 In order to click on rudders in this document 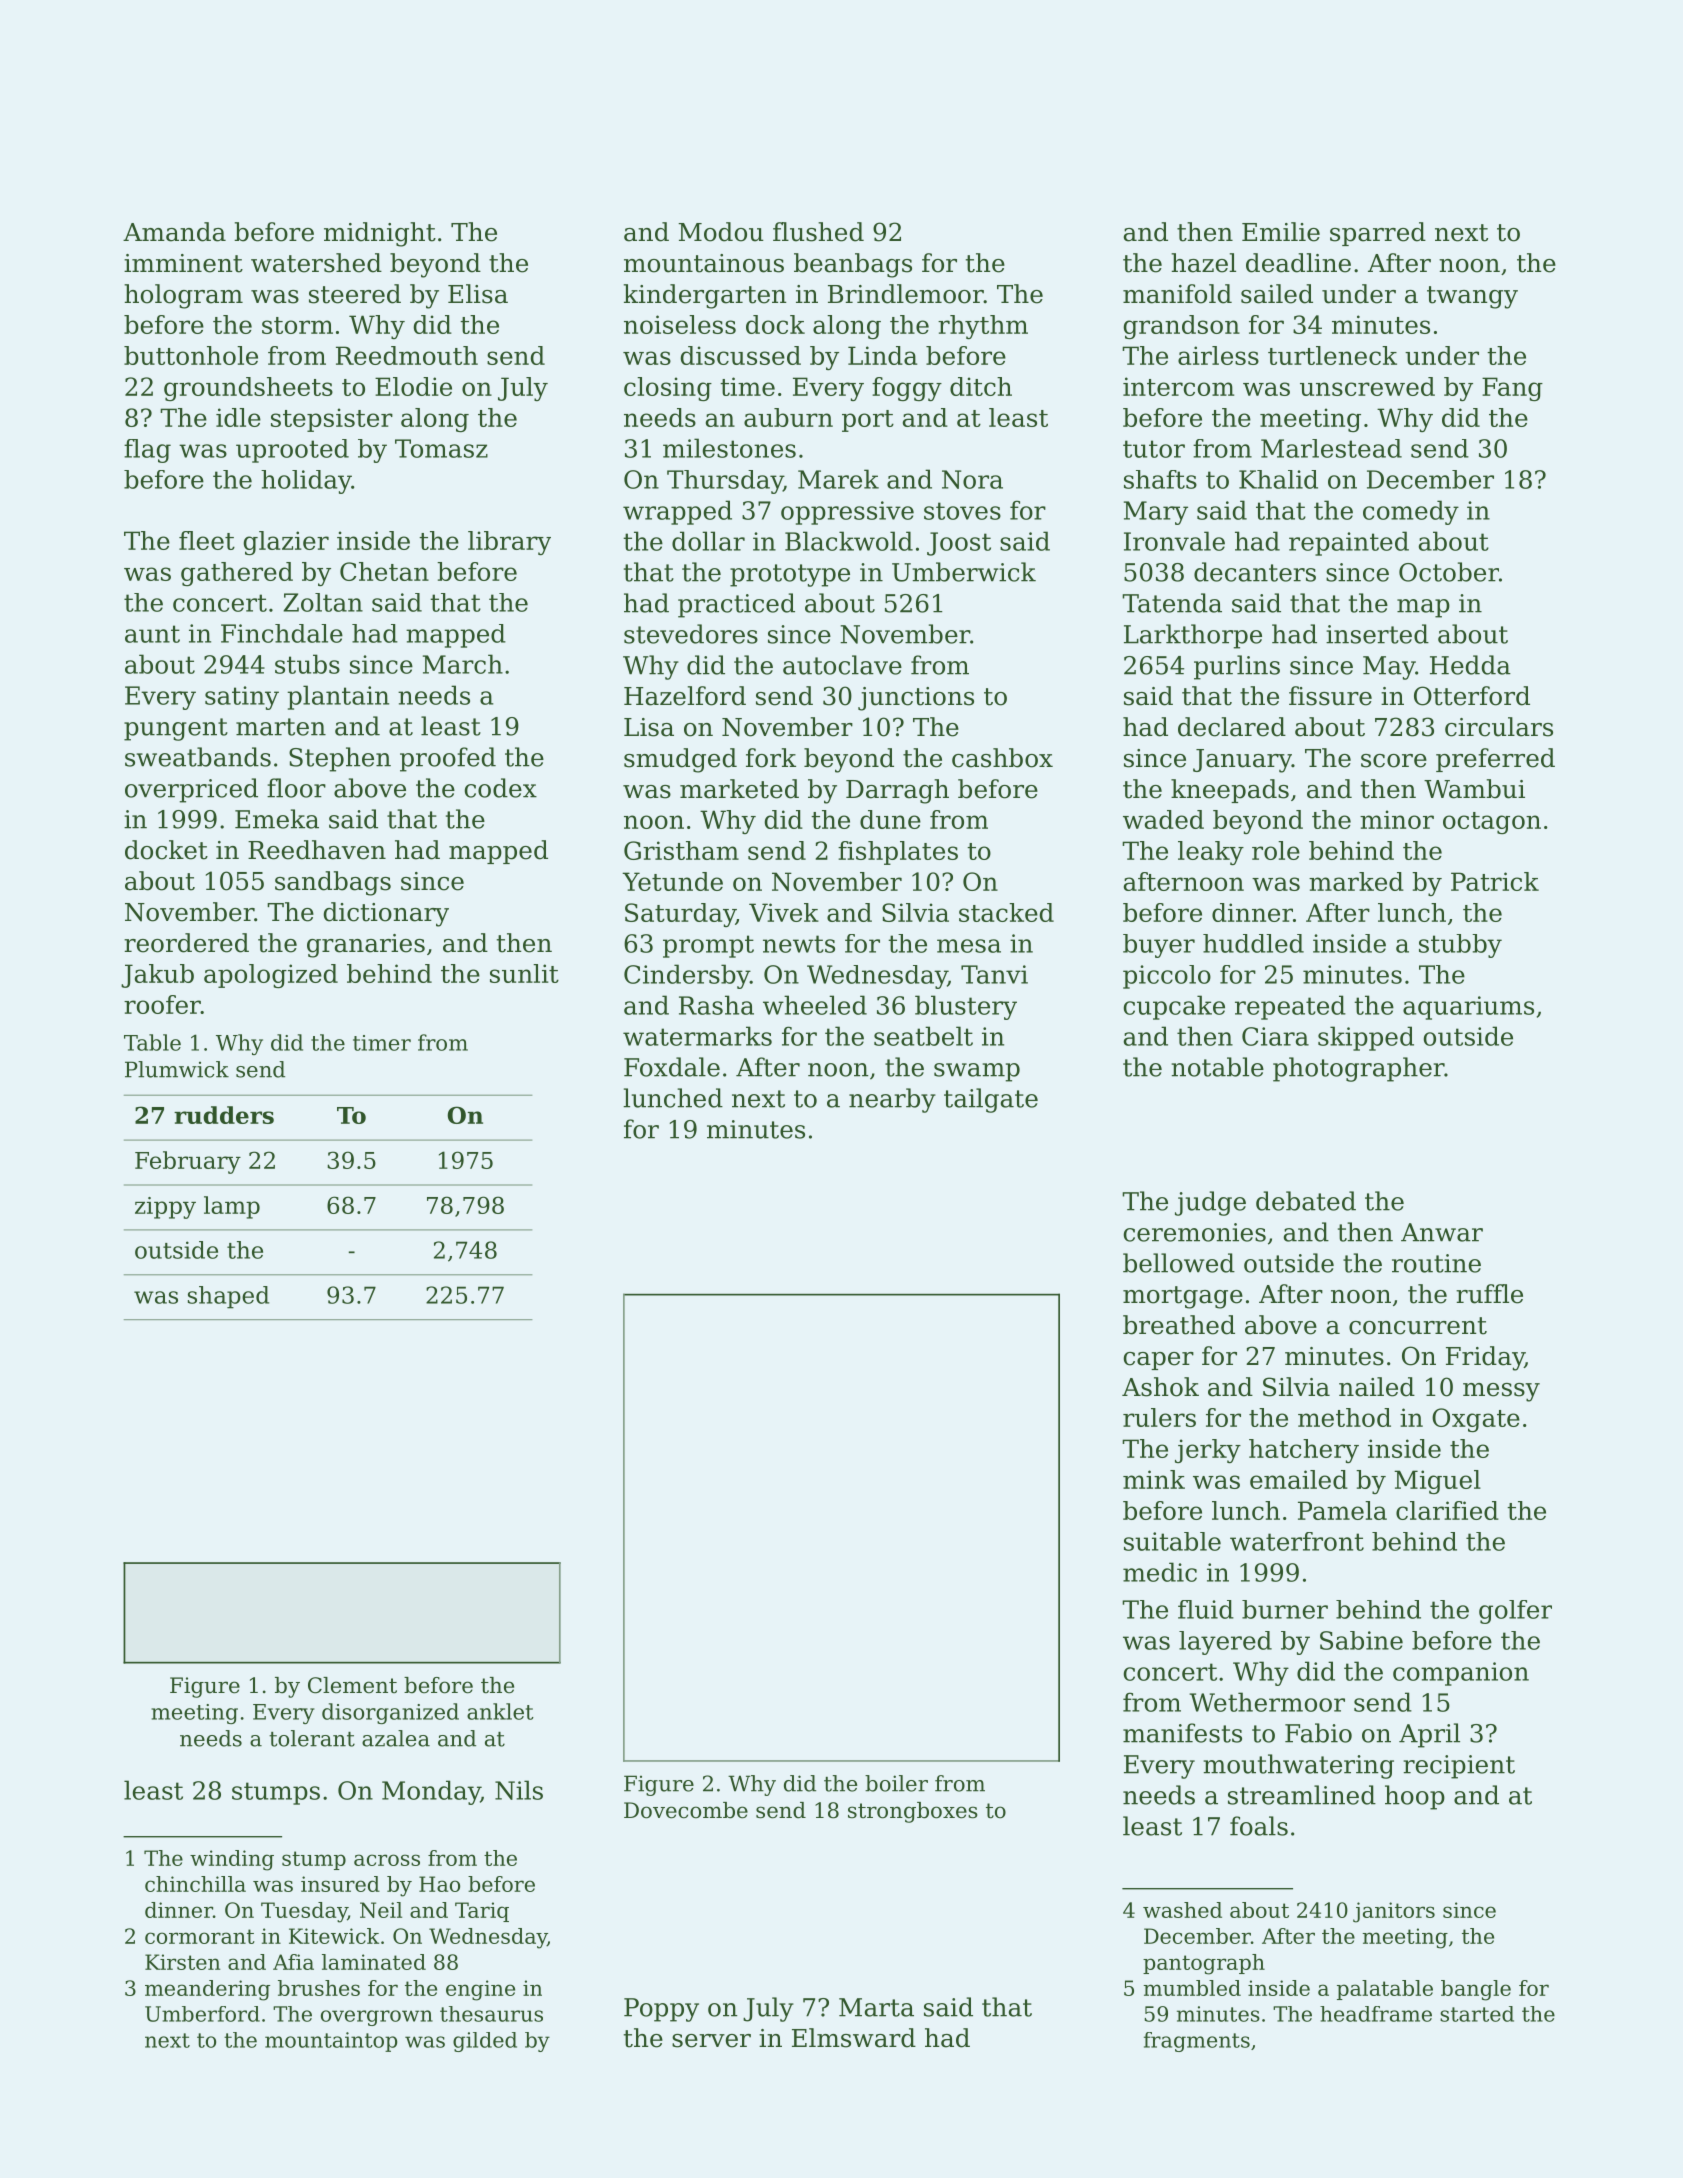, I will do `click(224, 1115)`.
